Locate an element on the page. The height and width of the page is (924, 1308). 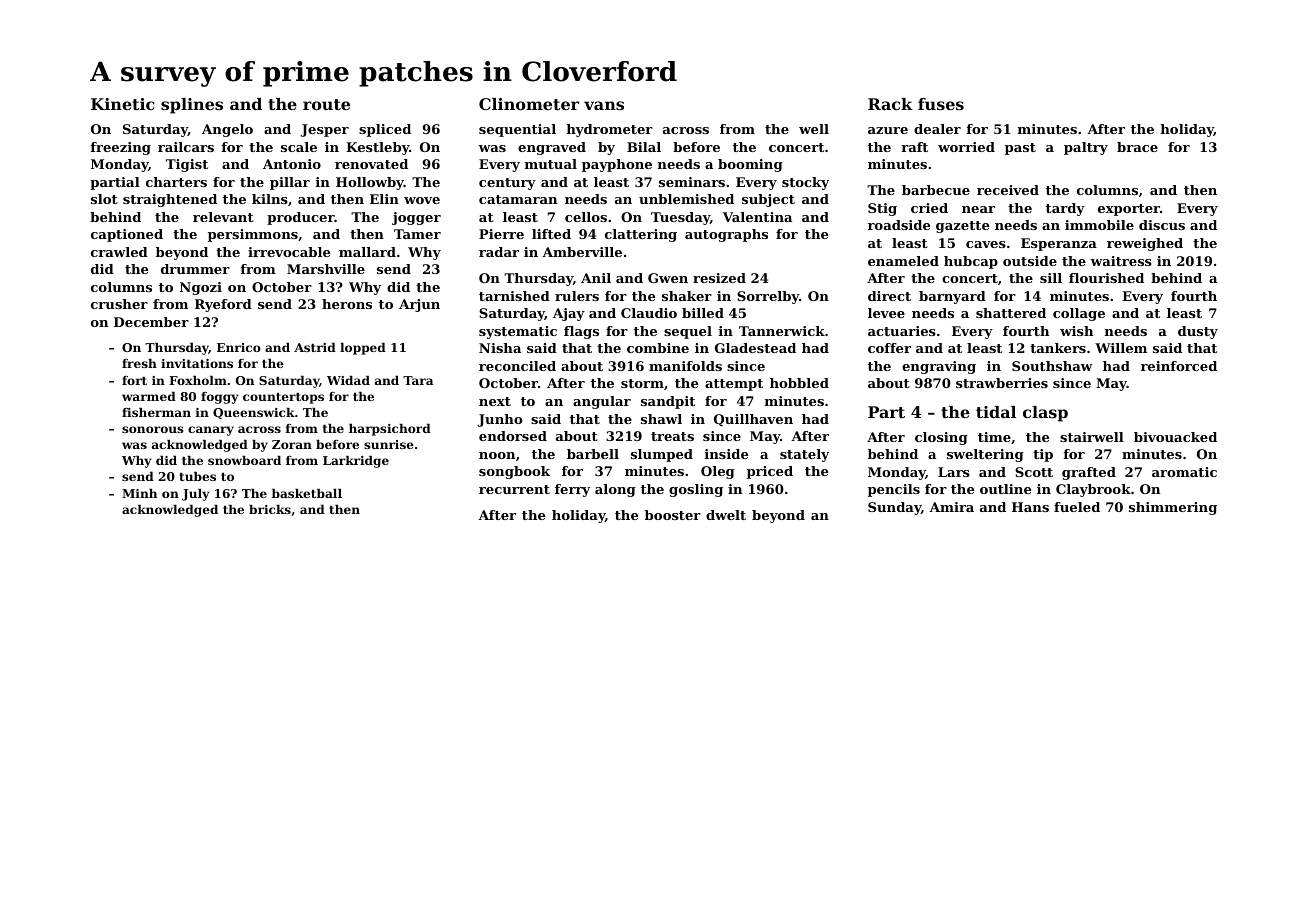
Nisha is located at coordinates (500, 348).
